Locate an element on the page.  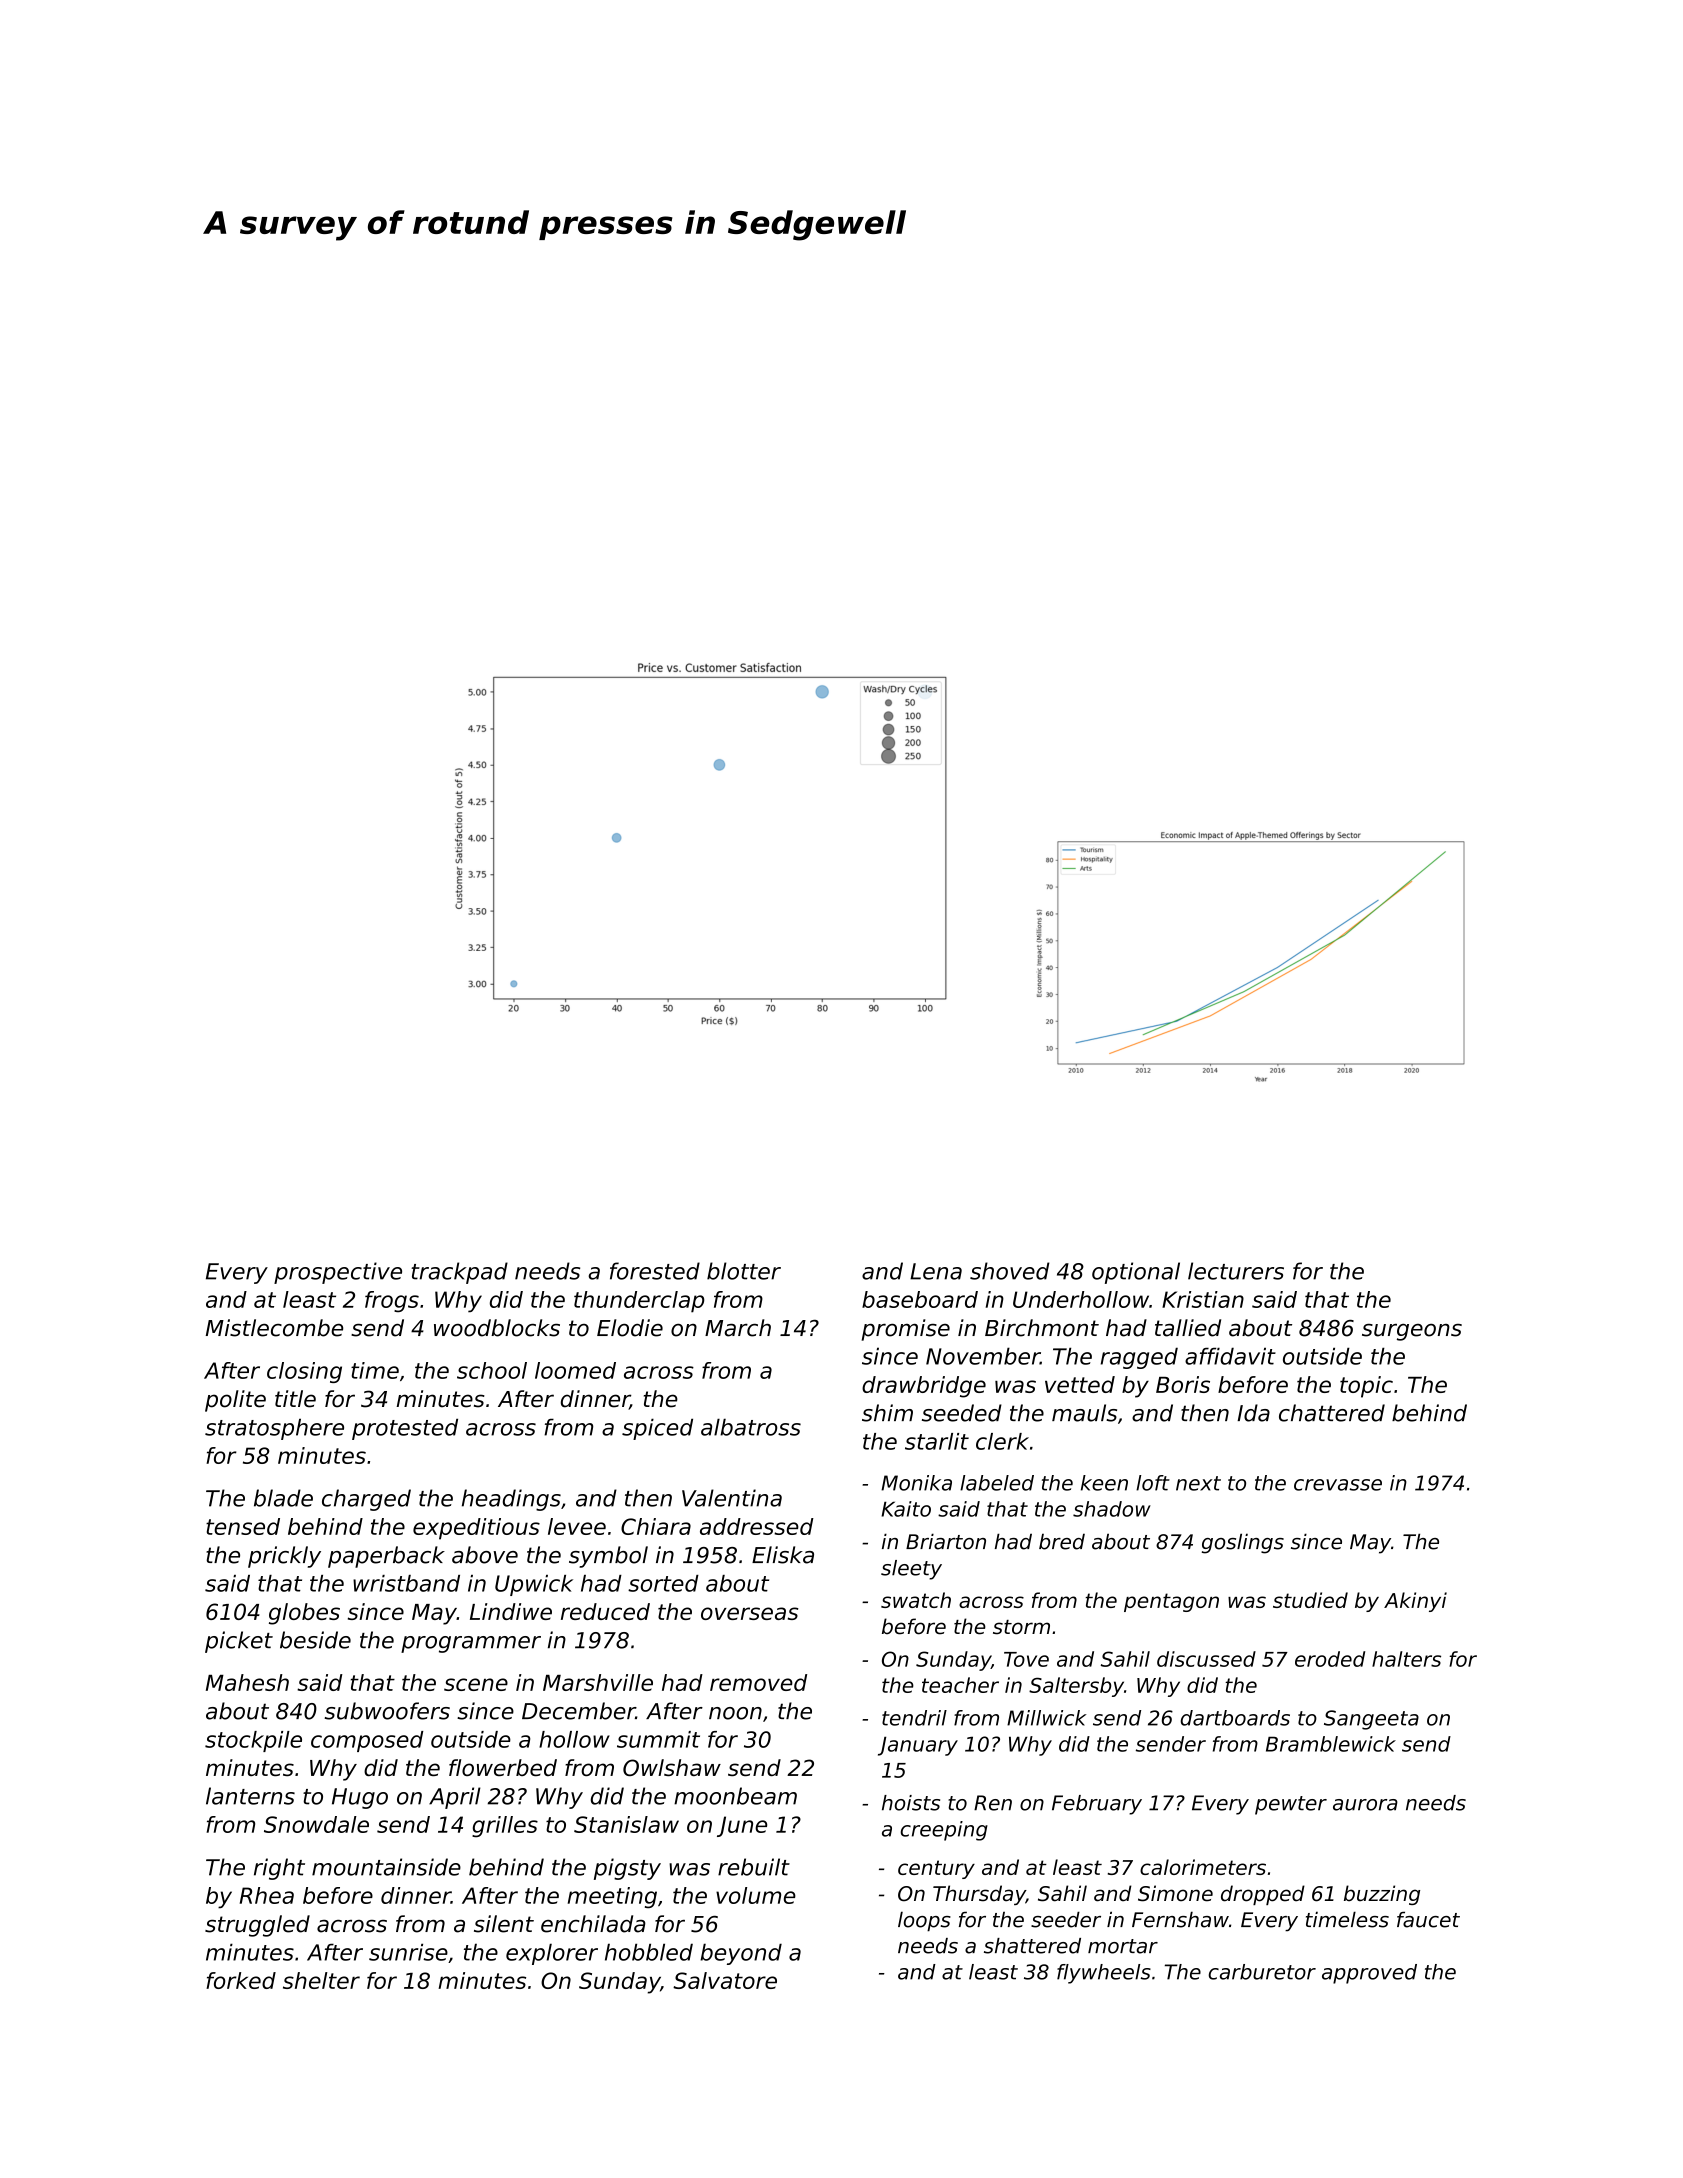
wristband is located at coordinates (406, 1583).
